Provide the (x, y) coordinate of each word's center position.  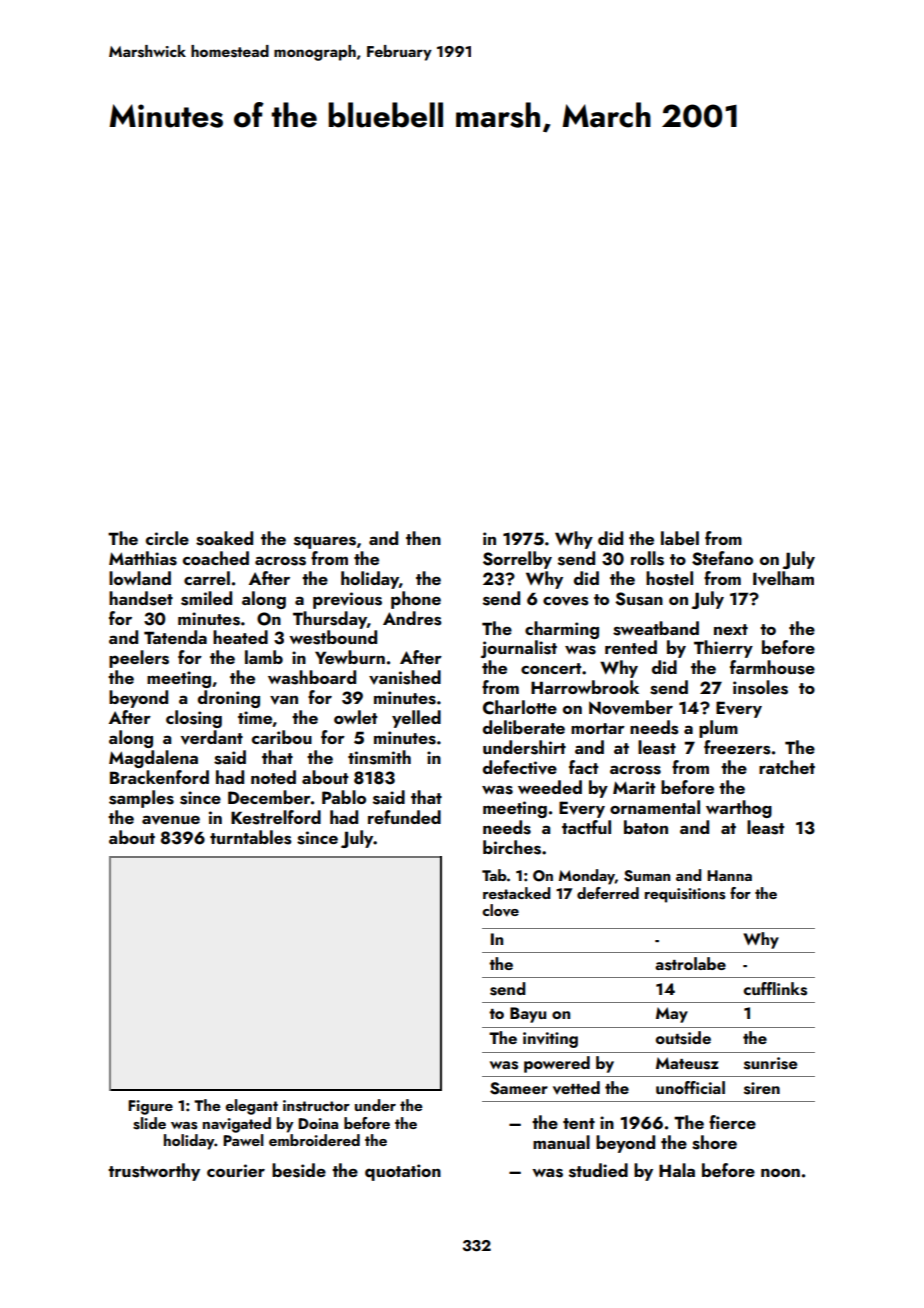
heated (240, 637)
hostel (669, 578)
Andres (412, 618)
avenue (171, 820)
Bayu (528, 1015)
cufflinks (775, 989)
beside (299, 1170)
